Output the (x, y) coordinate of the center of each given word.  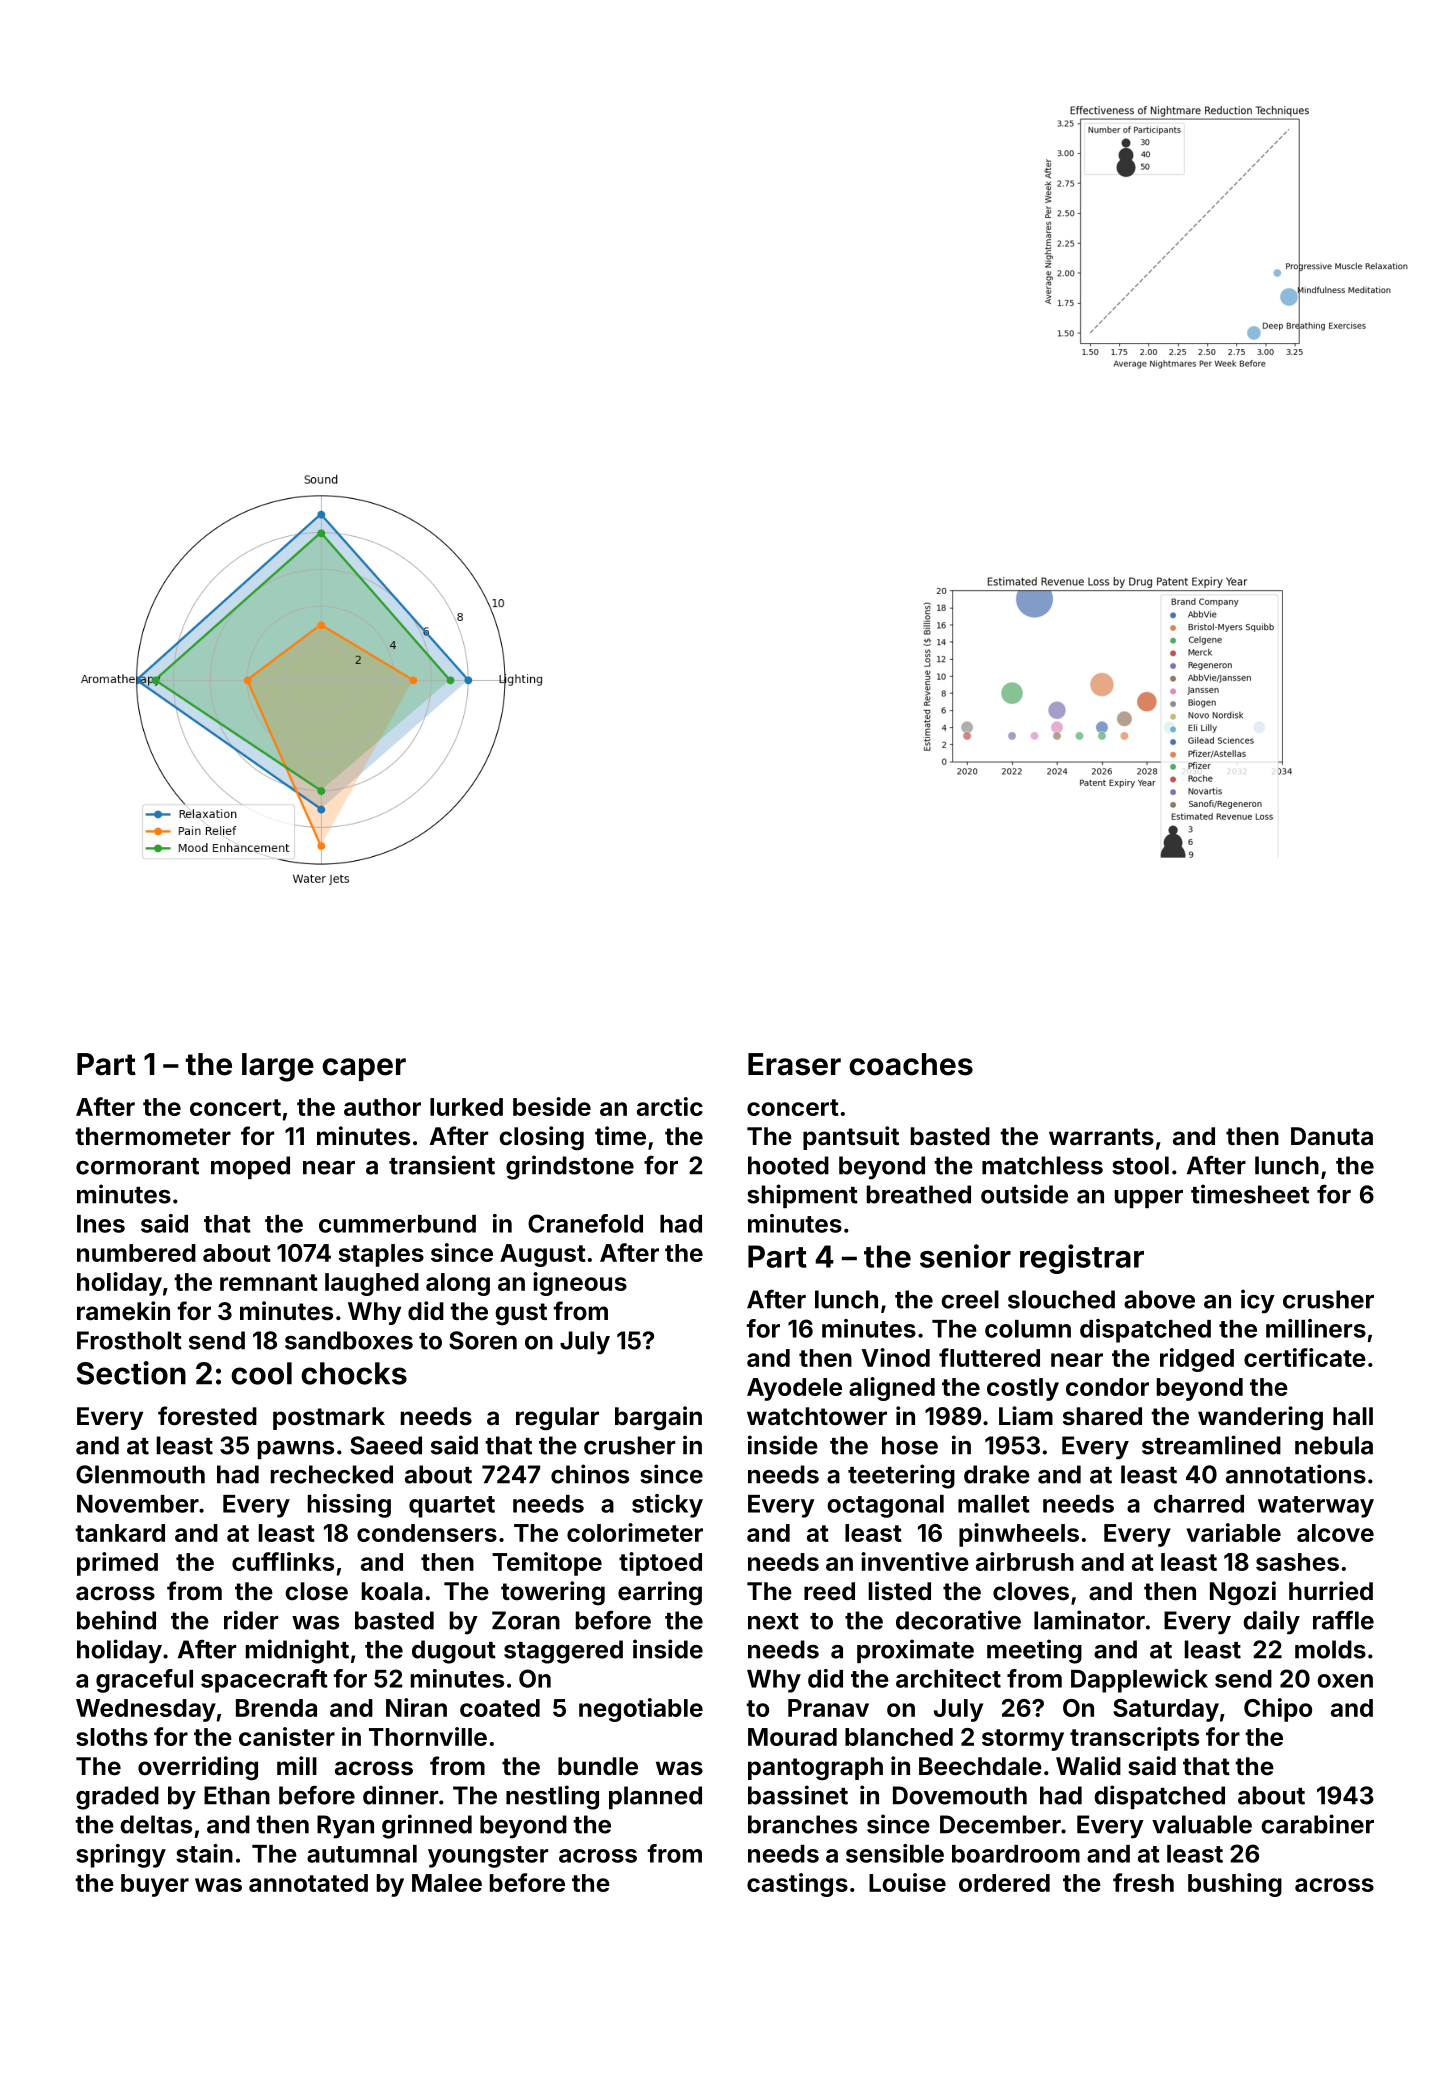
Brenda (276, 1708)
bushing (1235, 1885)
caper (364, 1069)
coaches (911, 1064)
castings (797, 1885)
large (278, 1067)
